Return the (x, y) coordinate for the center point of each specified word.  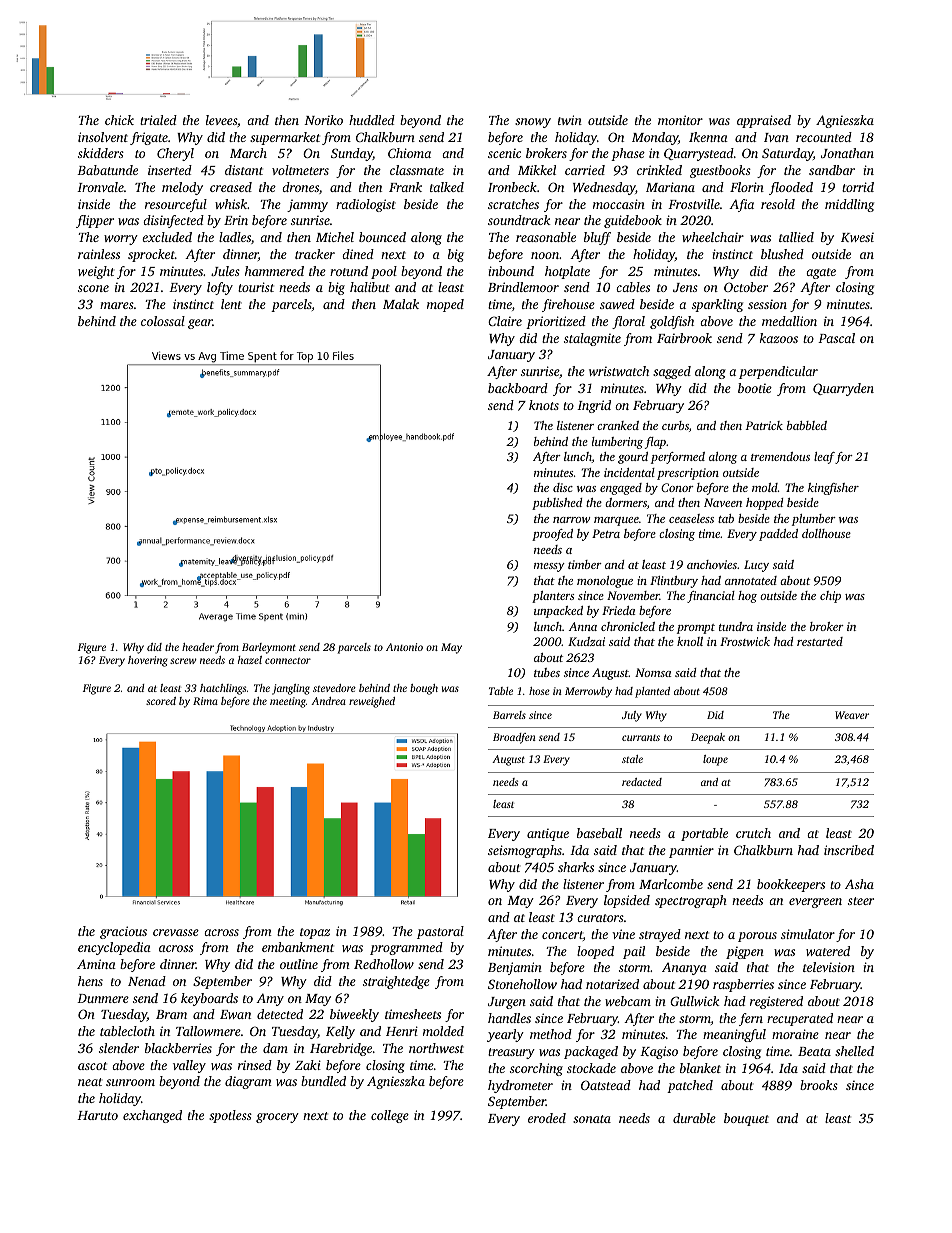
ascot (92, 1066)
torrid (858, 187)
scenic (504, 153)
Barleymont (269, 648)
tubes (547, 672)
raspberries (743, 985)
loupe (715, 760)
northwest (436, 1048)
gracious (123, 932)
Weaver (852, 715)
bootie (755, 388)
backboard (518, 388)
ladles (235, 237)
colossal (163, 321)
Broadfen (514, 738)
